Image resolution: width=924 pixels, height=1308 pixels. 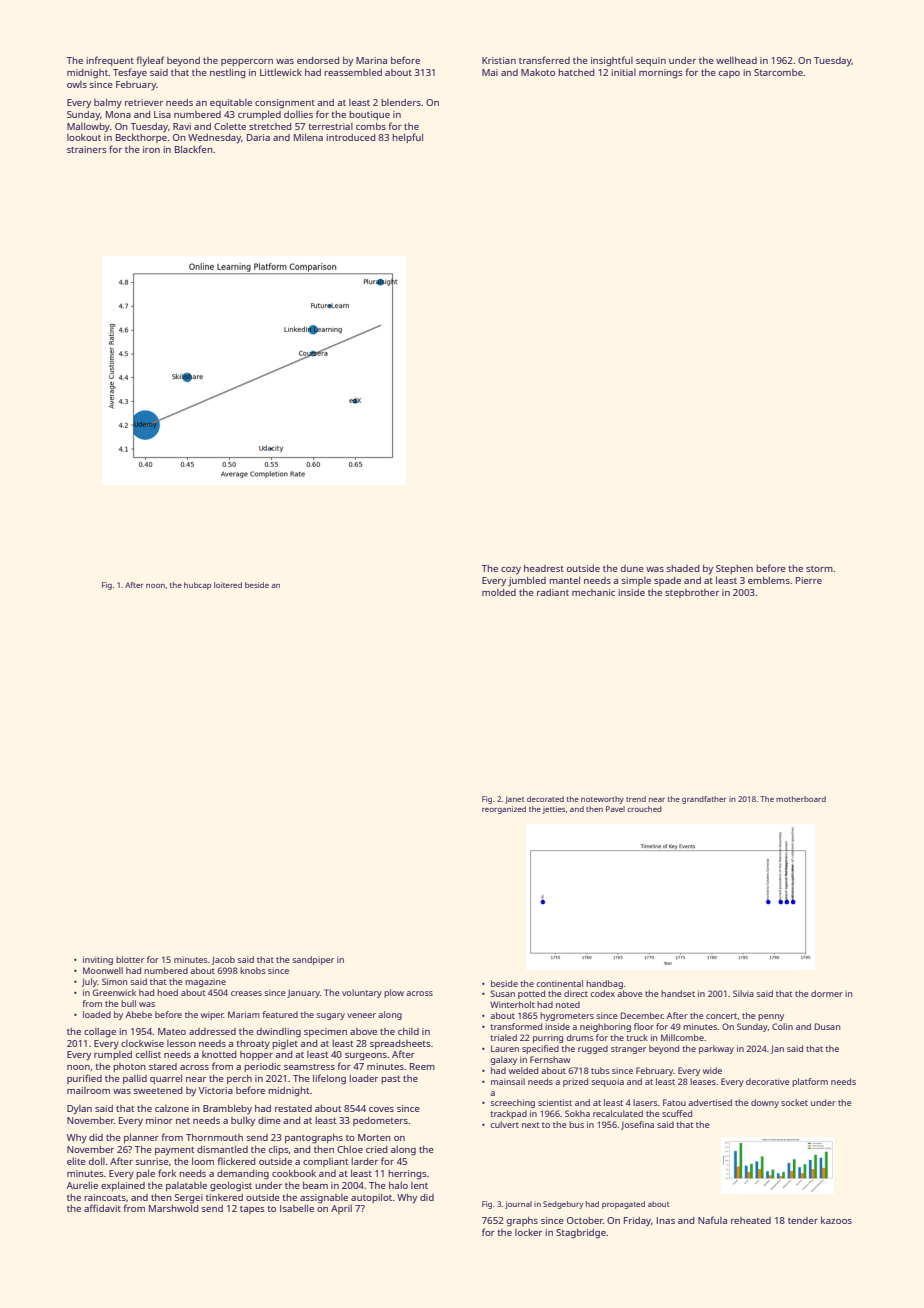 What do you see at coordinates (538, 72) in the screenshot?
I see `Makoto` at bounding box center [538, 72].
